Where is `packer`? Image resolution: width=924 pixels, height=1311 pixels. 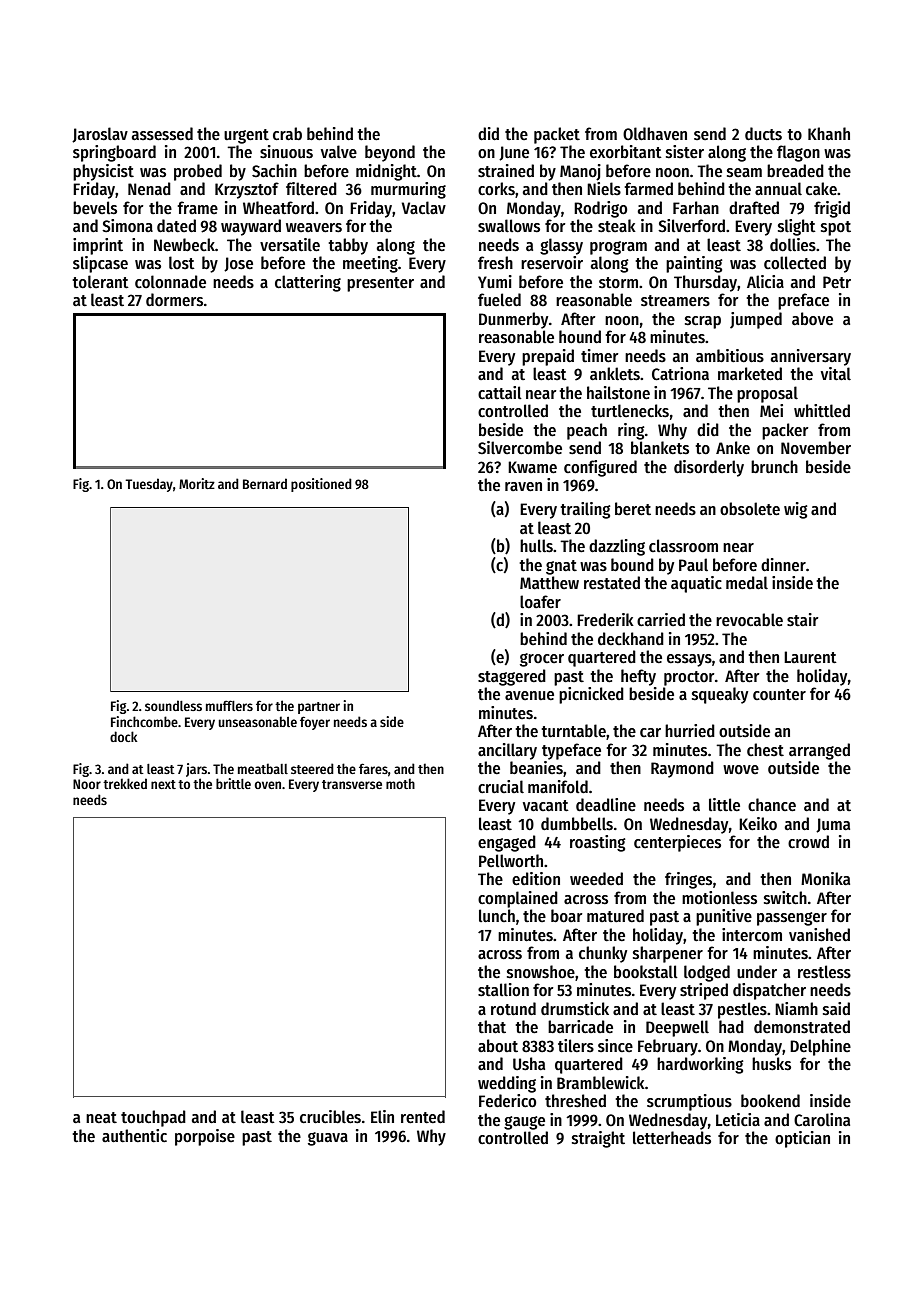
packer is located at coordinates (785, 431).
